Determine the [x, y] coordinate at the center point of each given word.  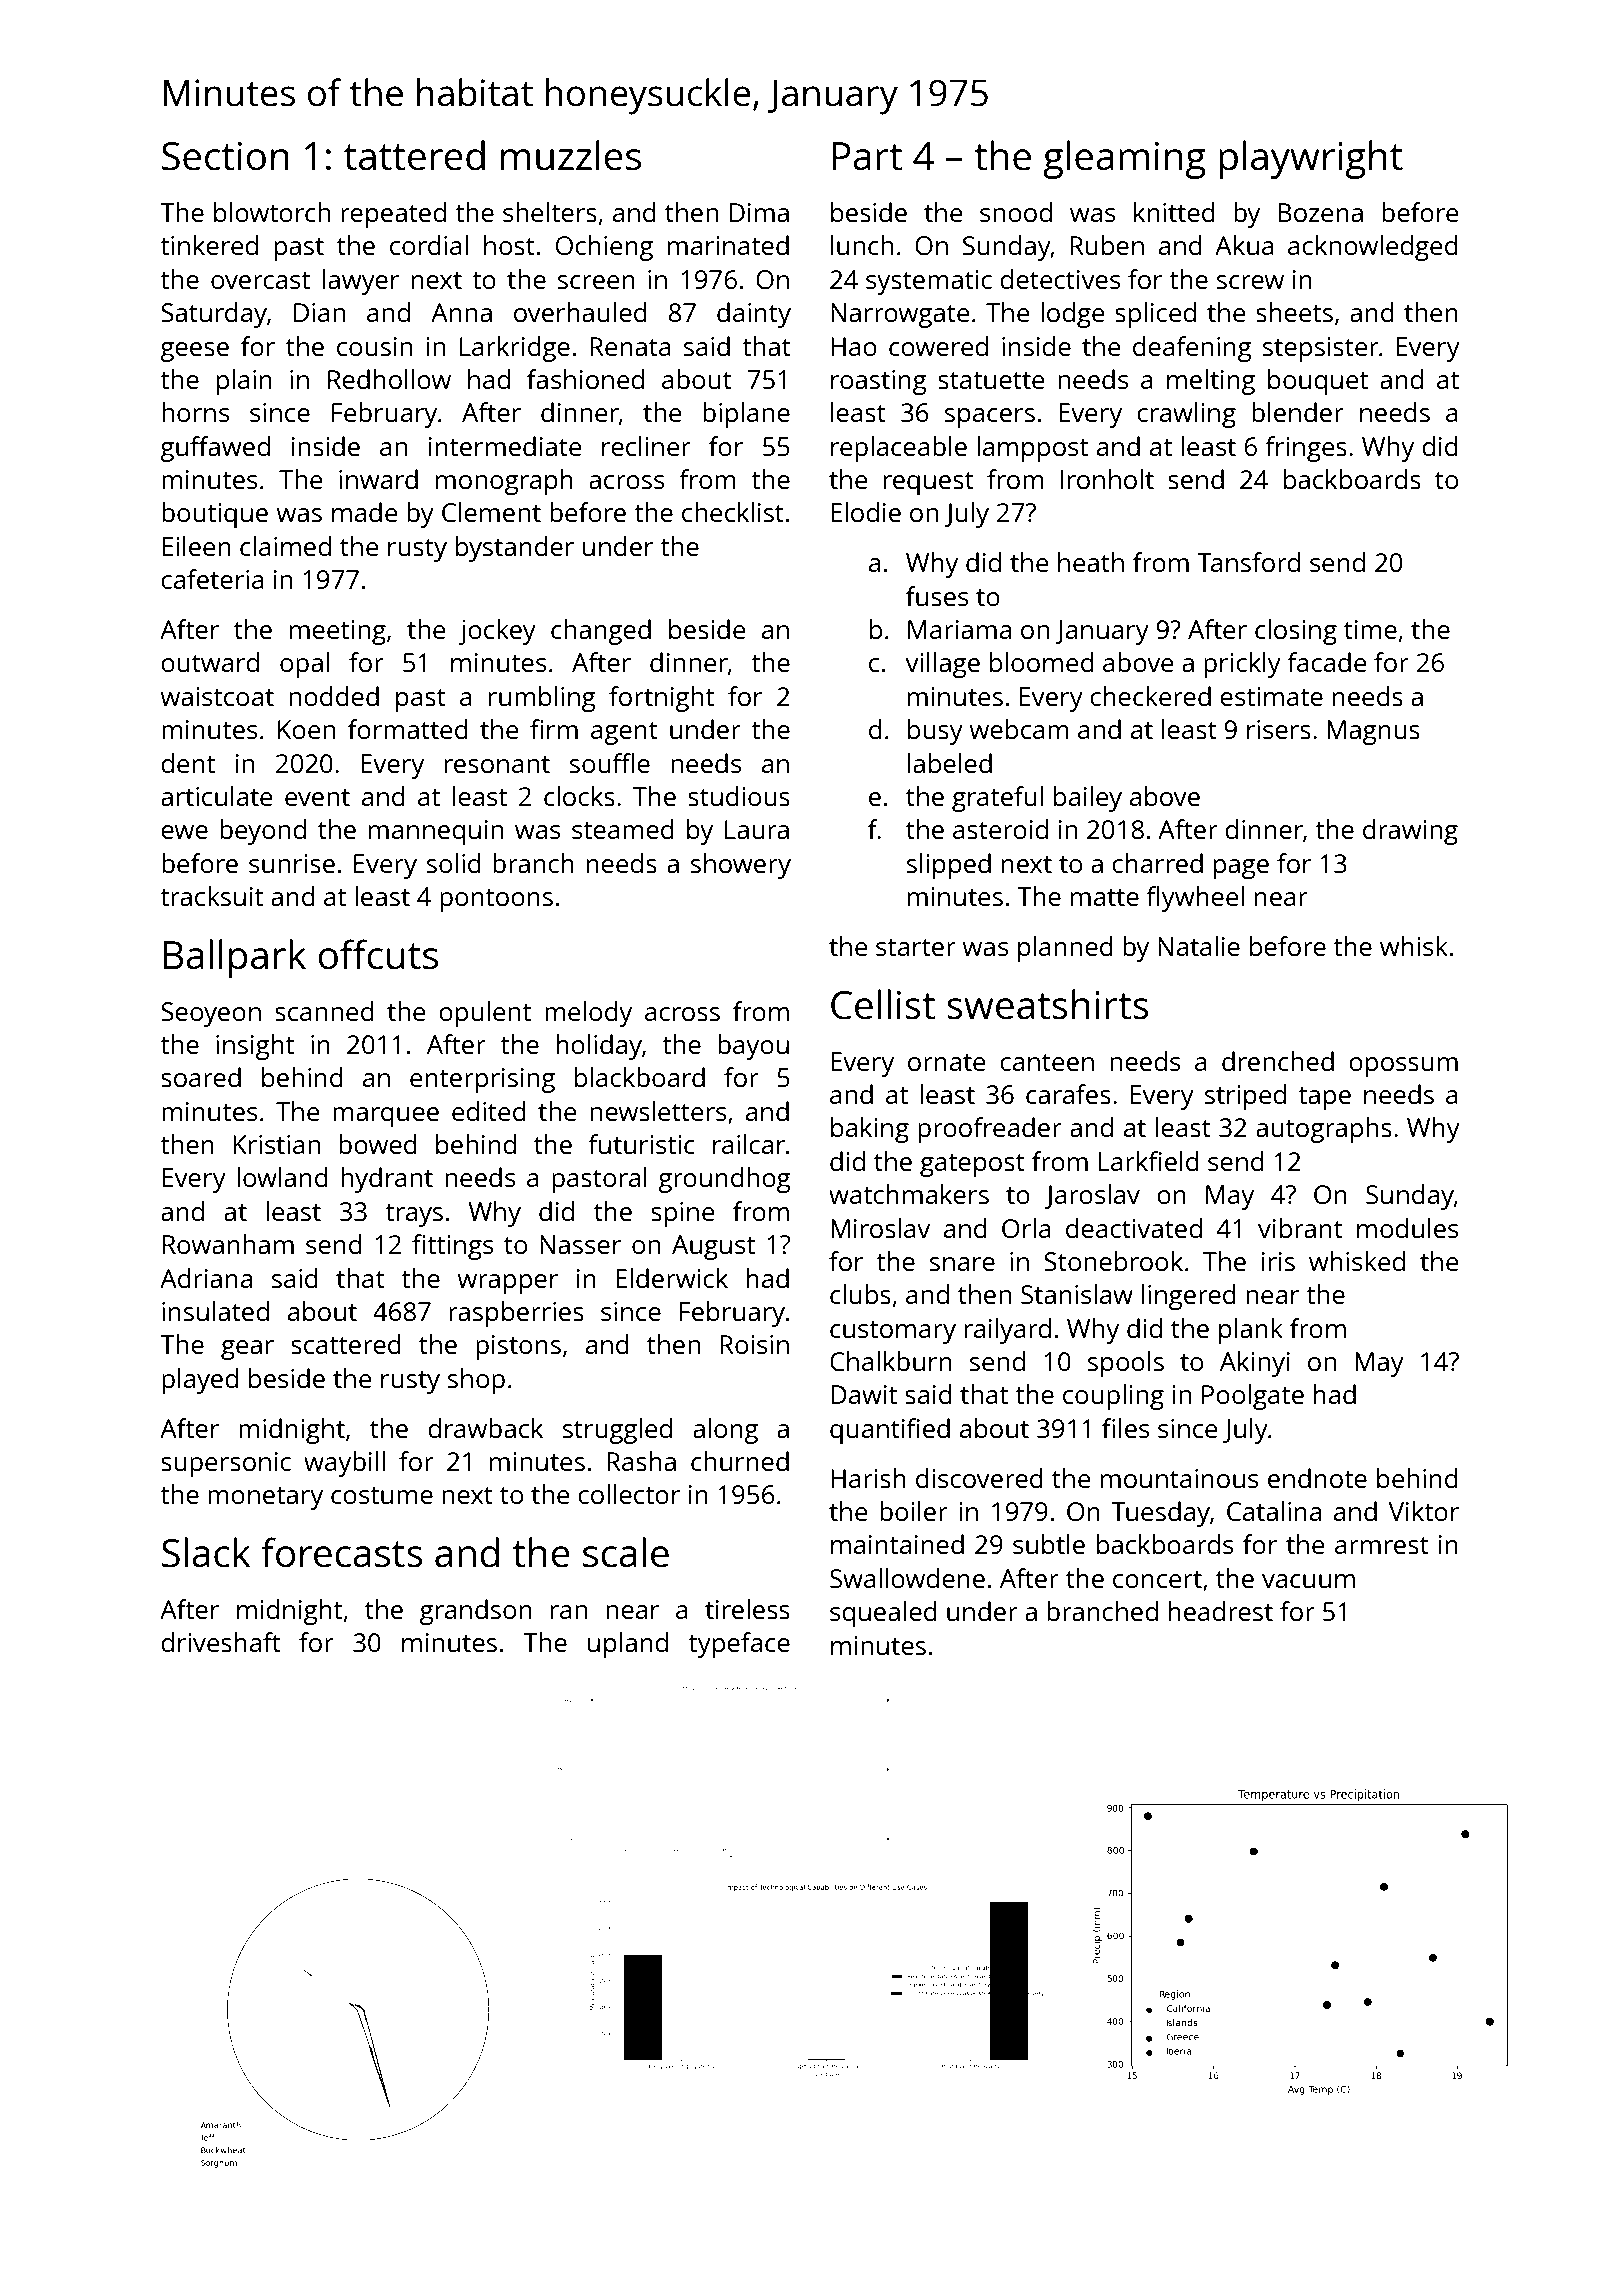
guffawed [215, 449]
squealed [883, 1614]
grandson [476, 1612]
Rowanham [228, 1244]
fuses [937, 596]
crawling [1186, 415]
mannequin [436, 832]
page [1241, 869]
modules [1407, 1228]
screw [1250, 282]
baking [870, 1130]
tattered [414, 155]
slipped [949, 866]
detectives [1060, 279]
